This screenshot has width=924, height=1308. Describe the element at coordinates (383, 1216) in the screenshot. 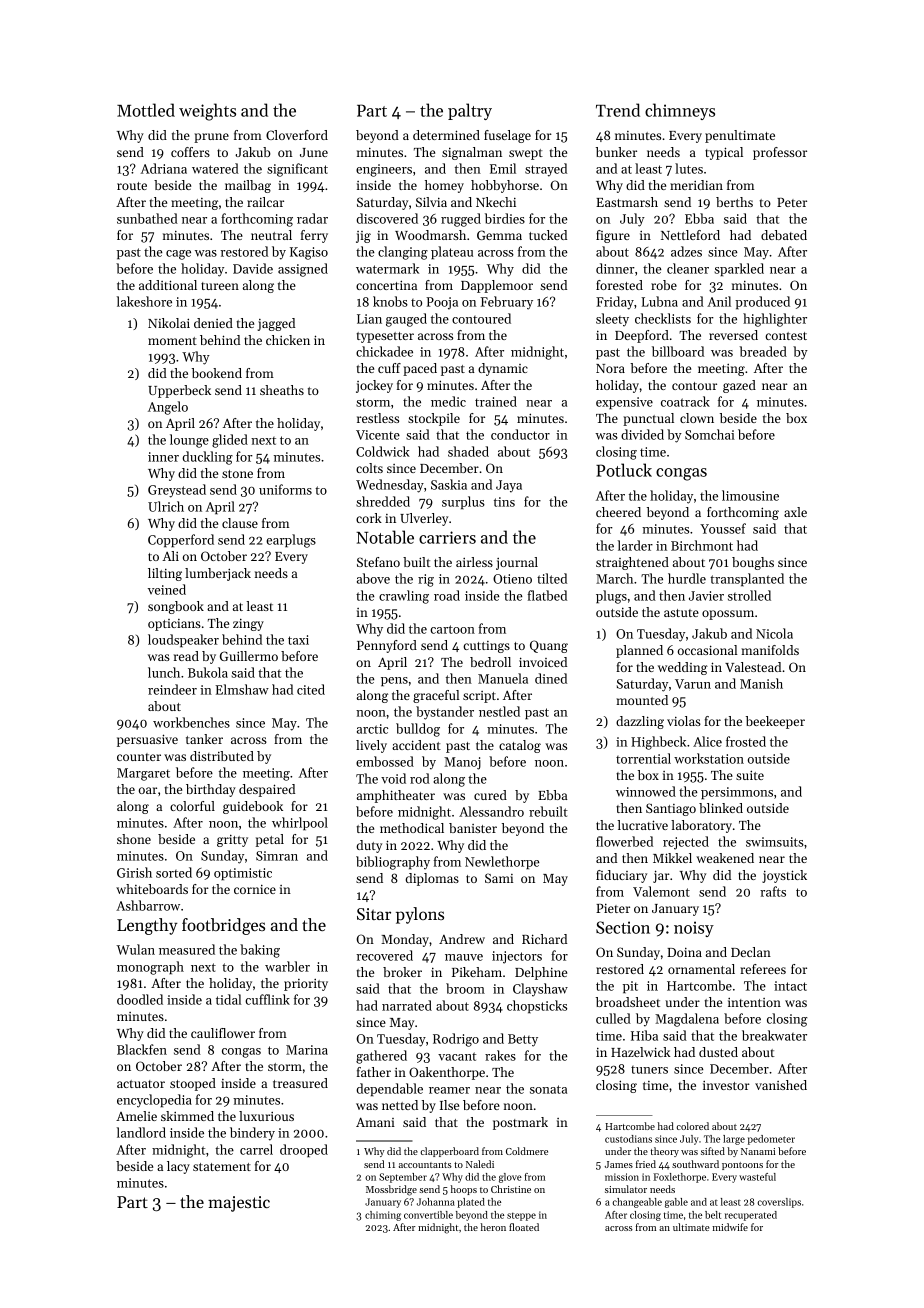

I see `chiming` at that location.
